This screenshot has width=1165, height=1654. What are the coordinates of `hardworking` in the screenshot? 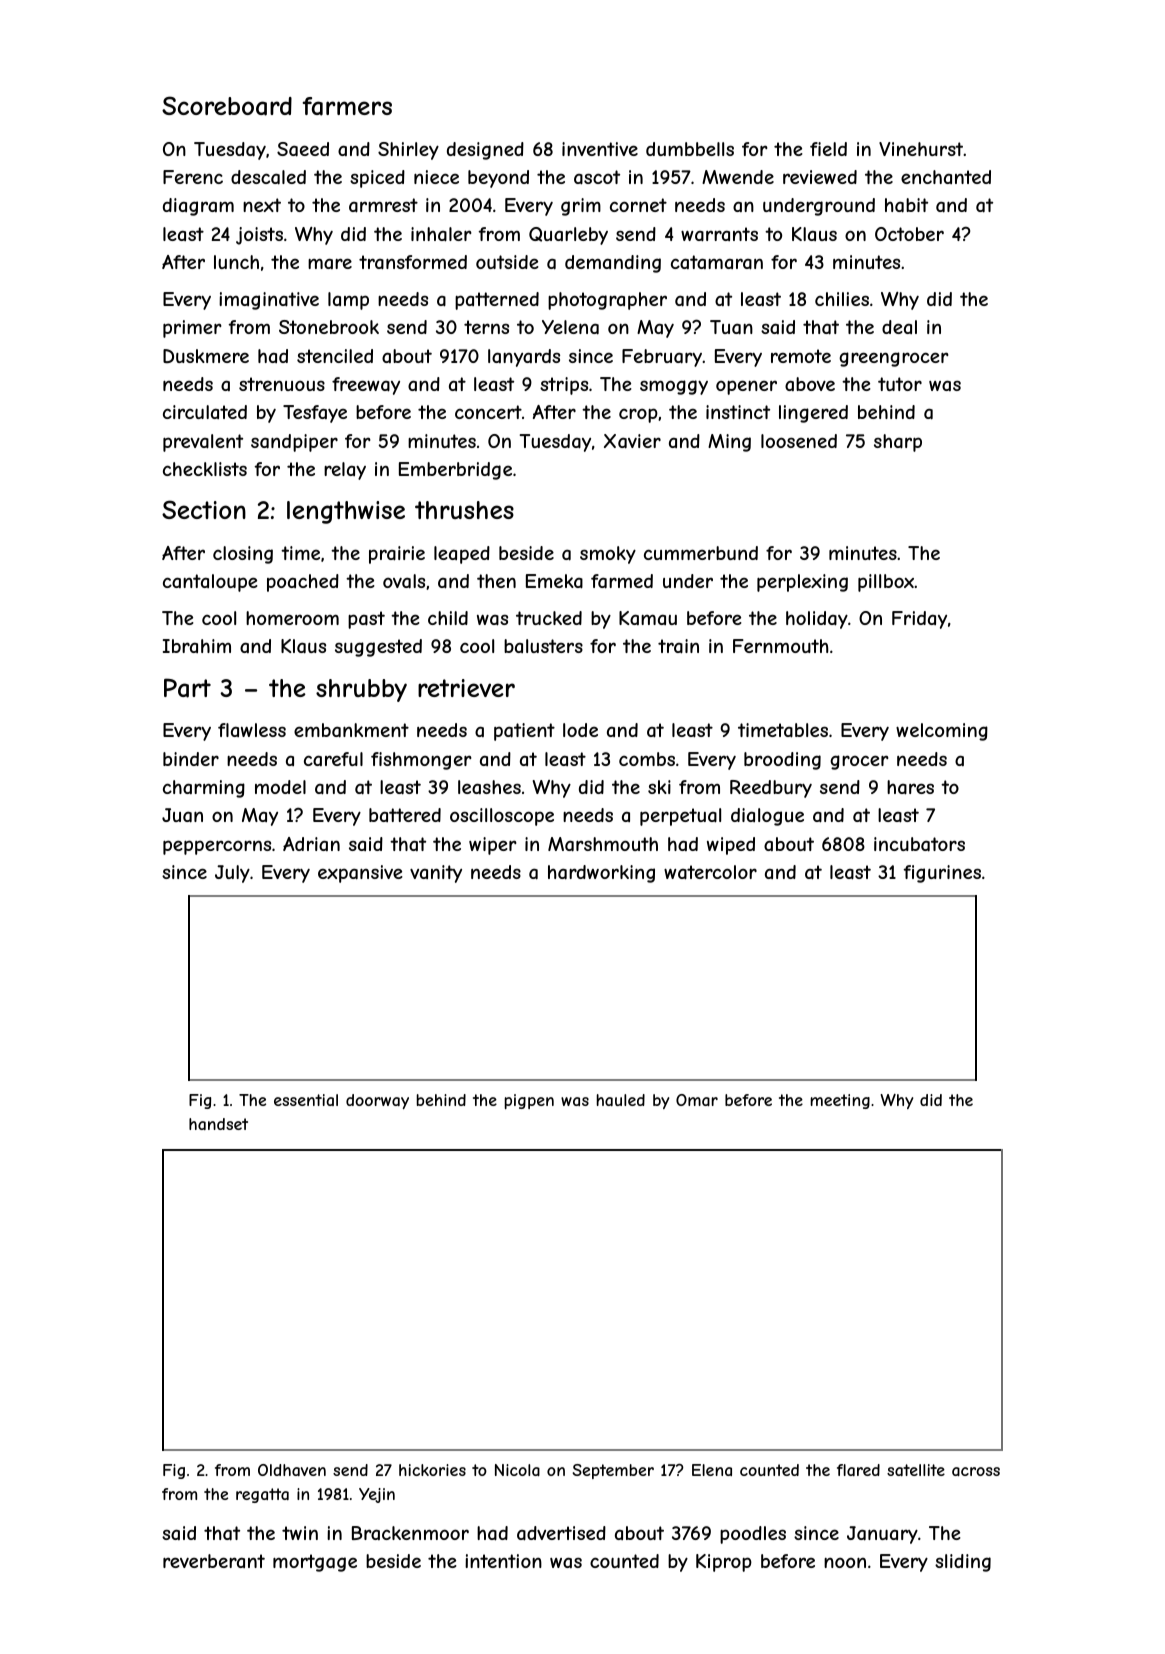 It's located at (601, 874).
